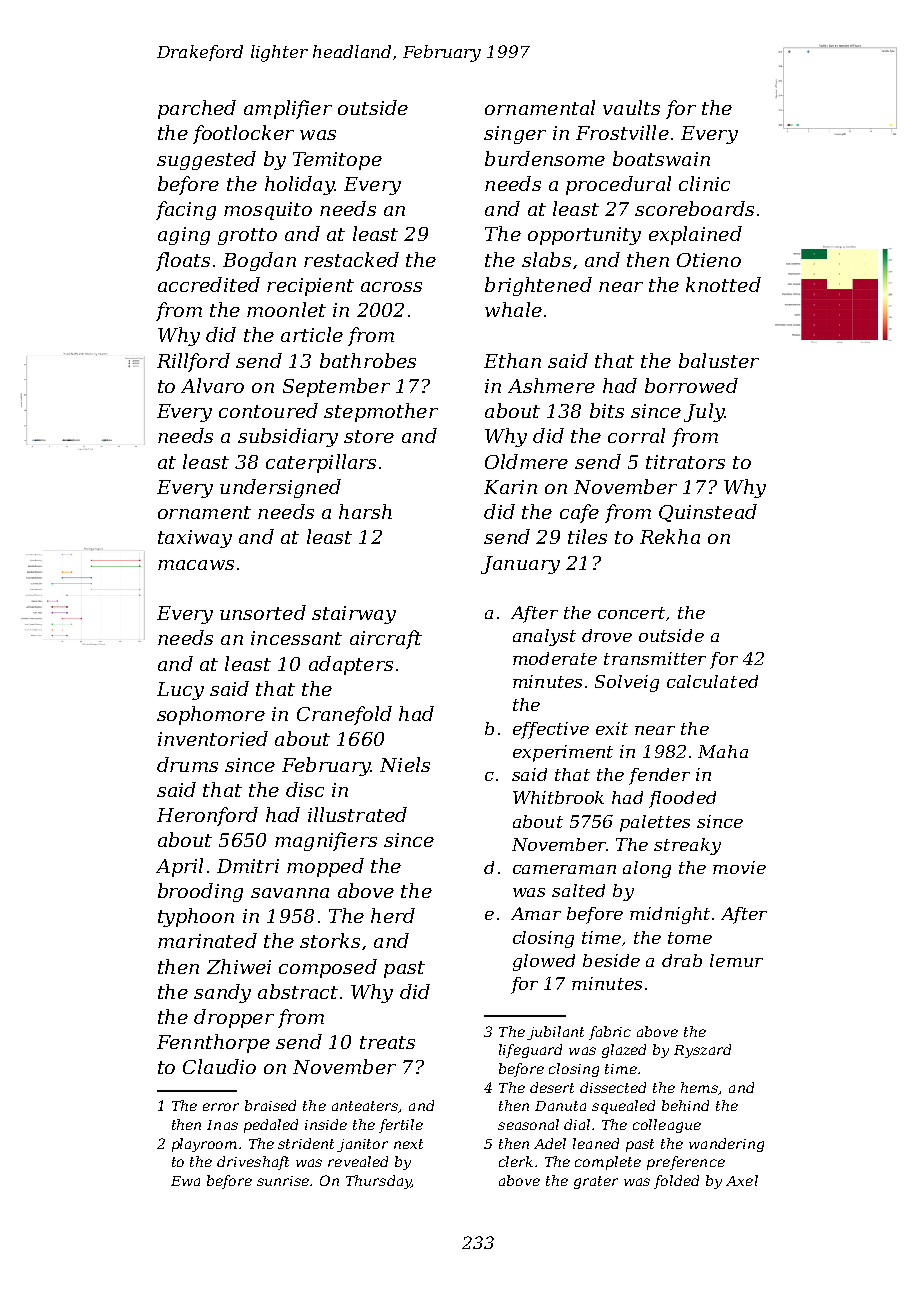 This screenshot has height=1311, width=924. What do you see at coordinates (305, 789) in the screenshot?
I see `disc` at bounding box center [305, 789].
